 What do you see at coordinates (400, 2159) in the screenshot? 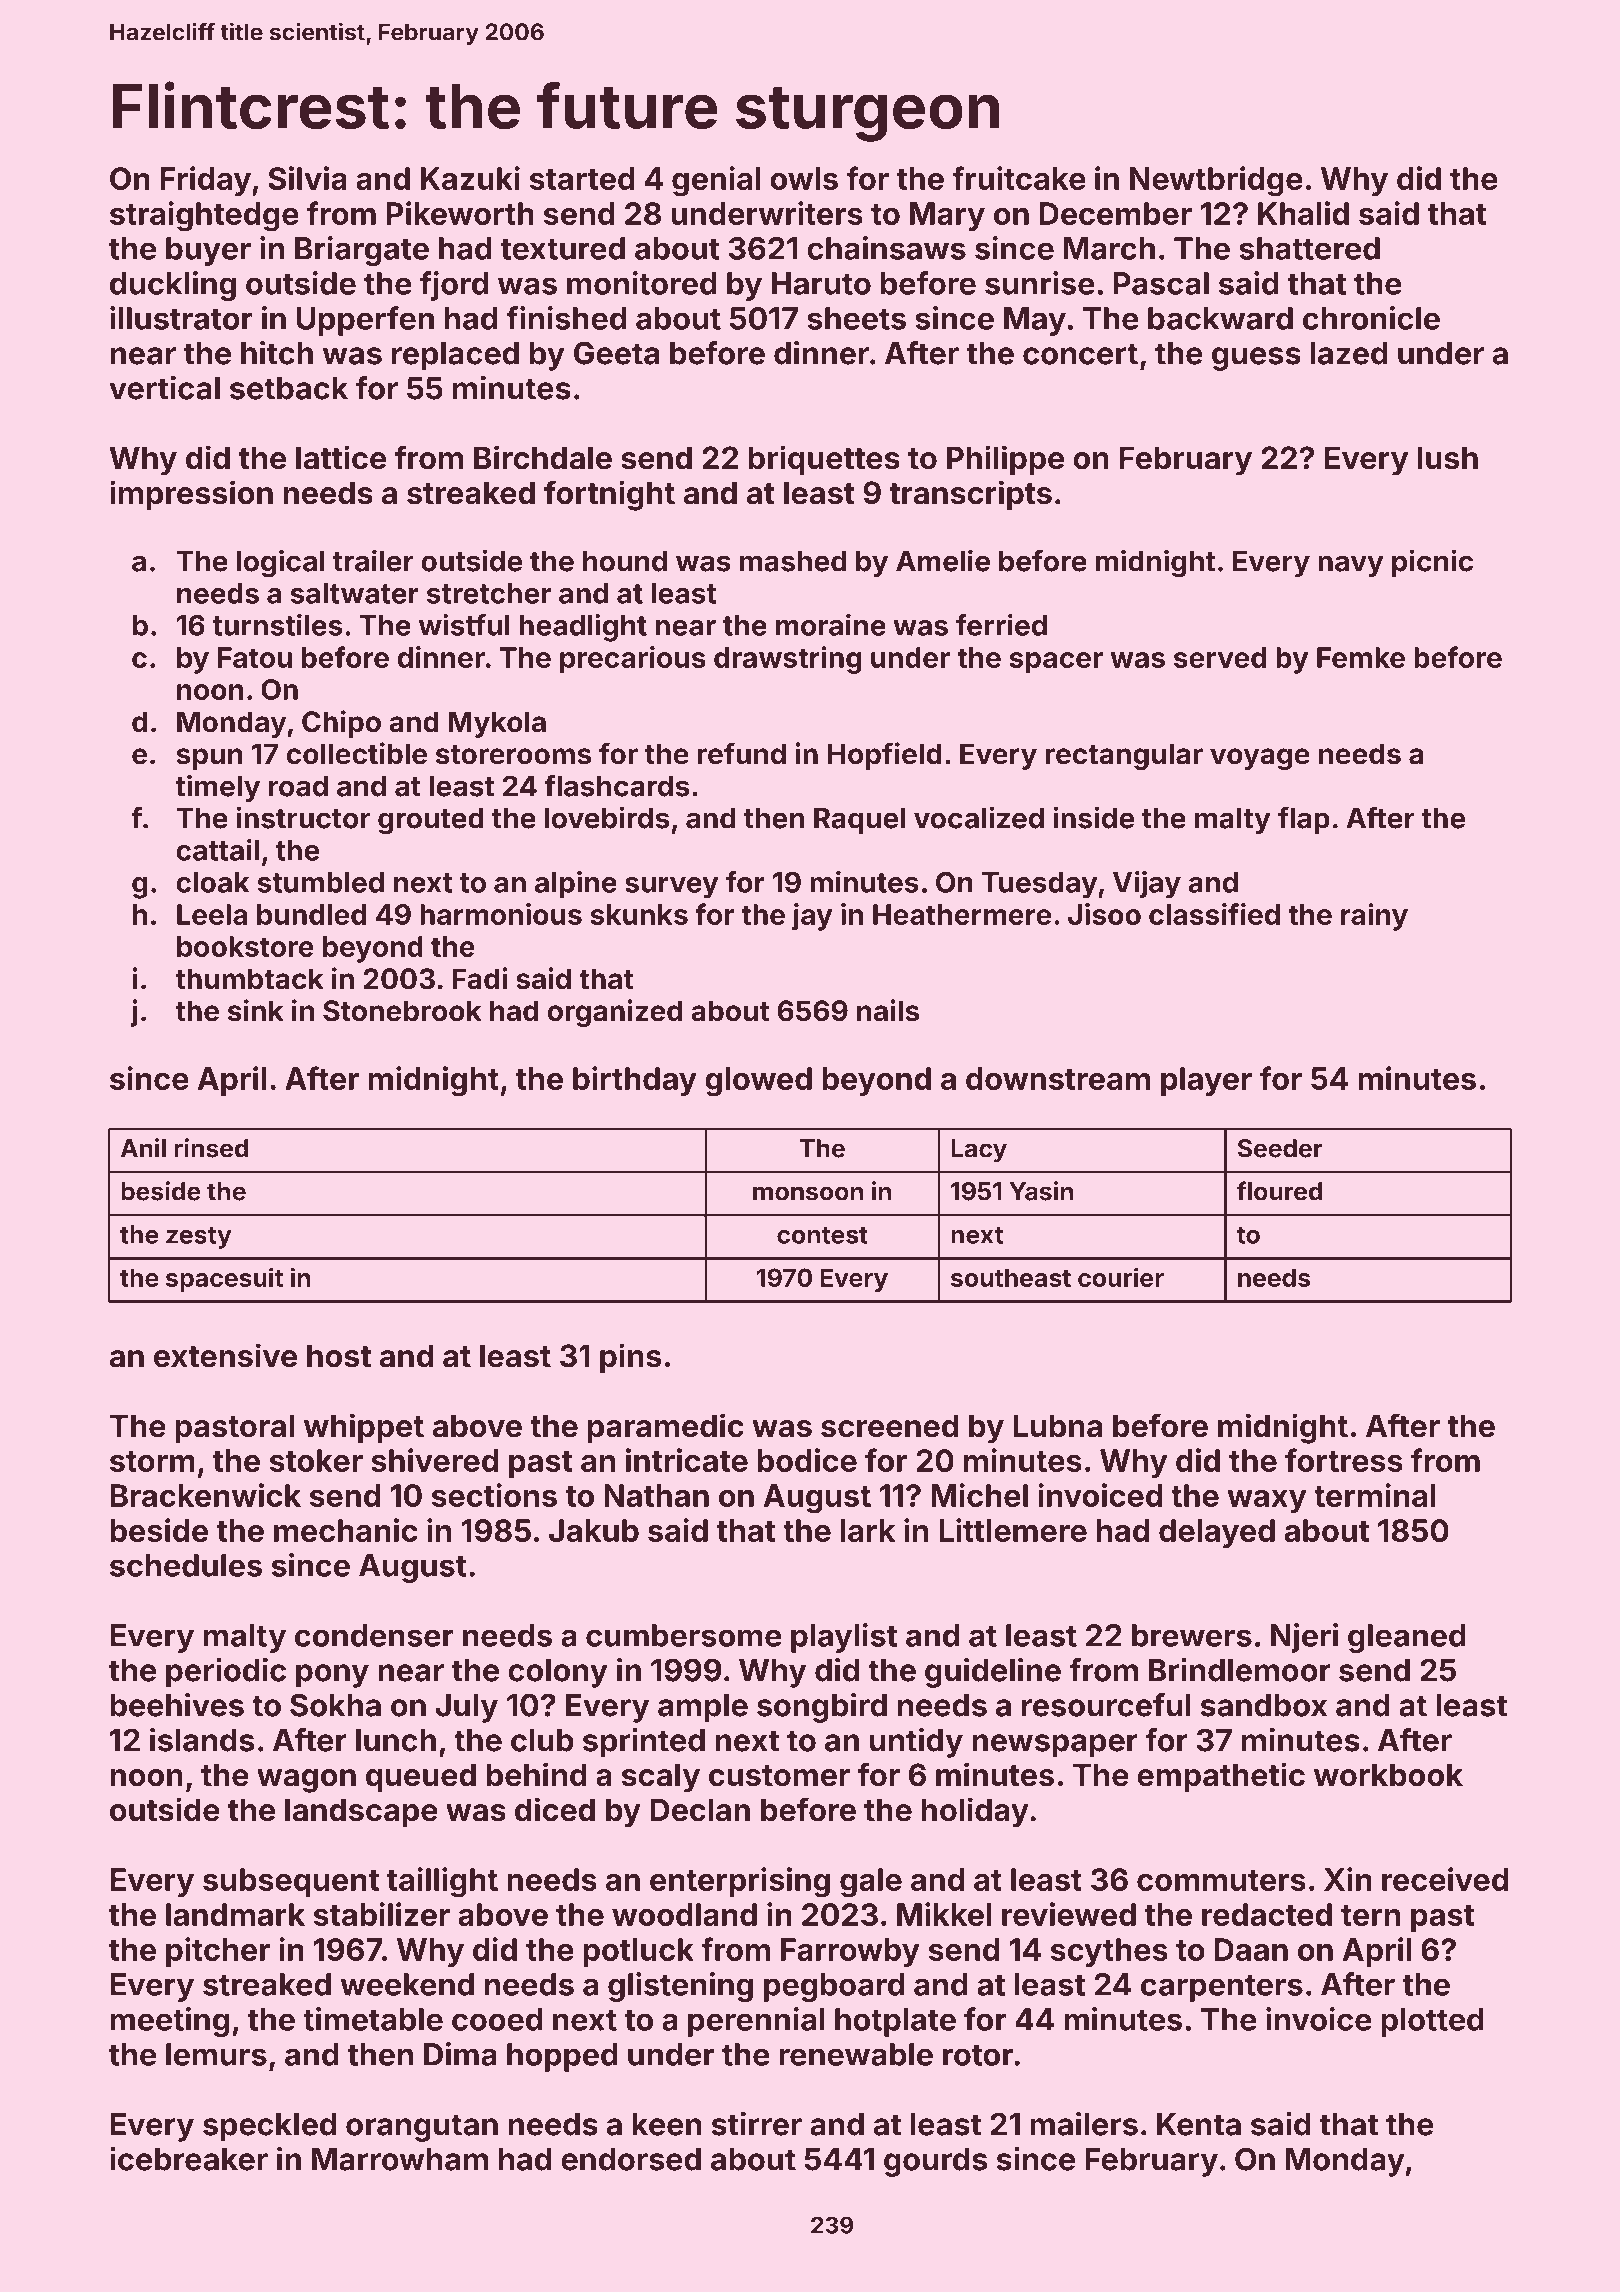
I see `Marrowham` at bounding box center [400, 2159].
